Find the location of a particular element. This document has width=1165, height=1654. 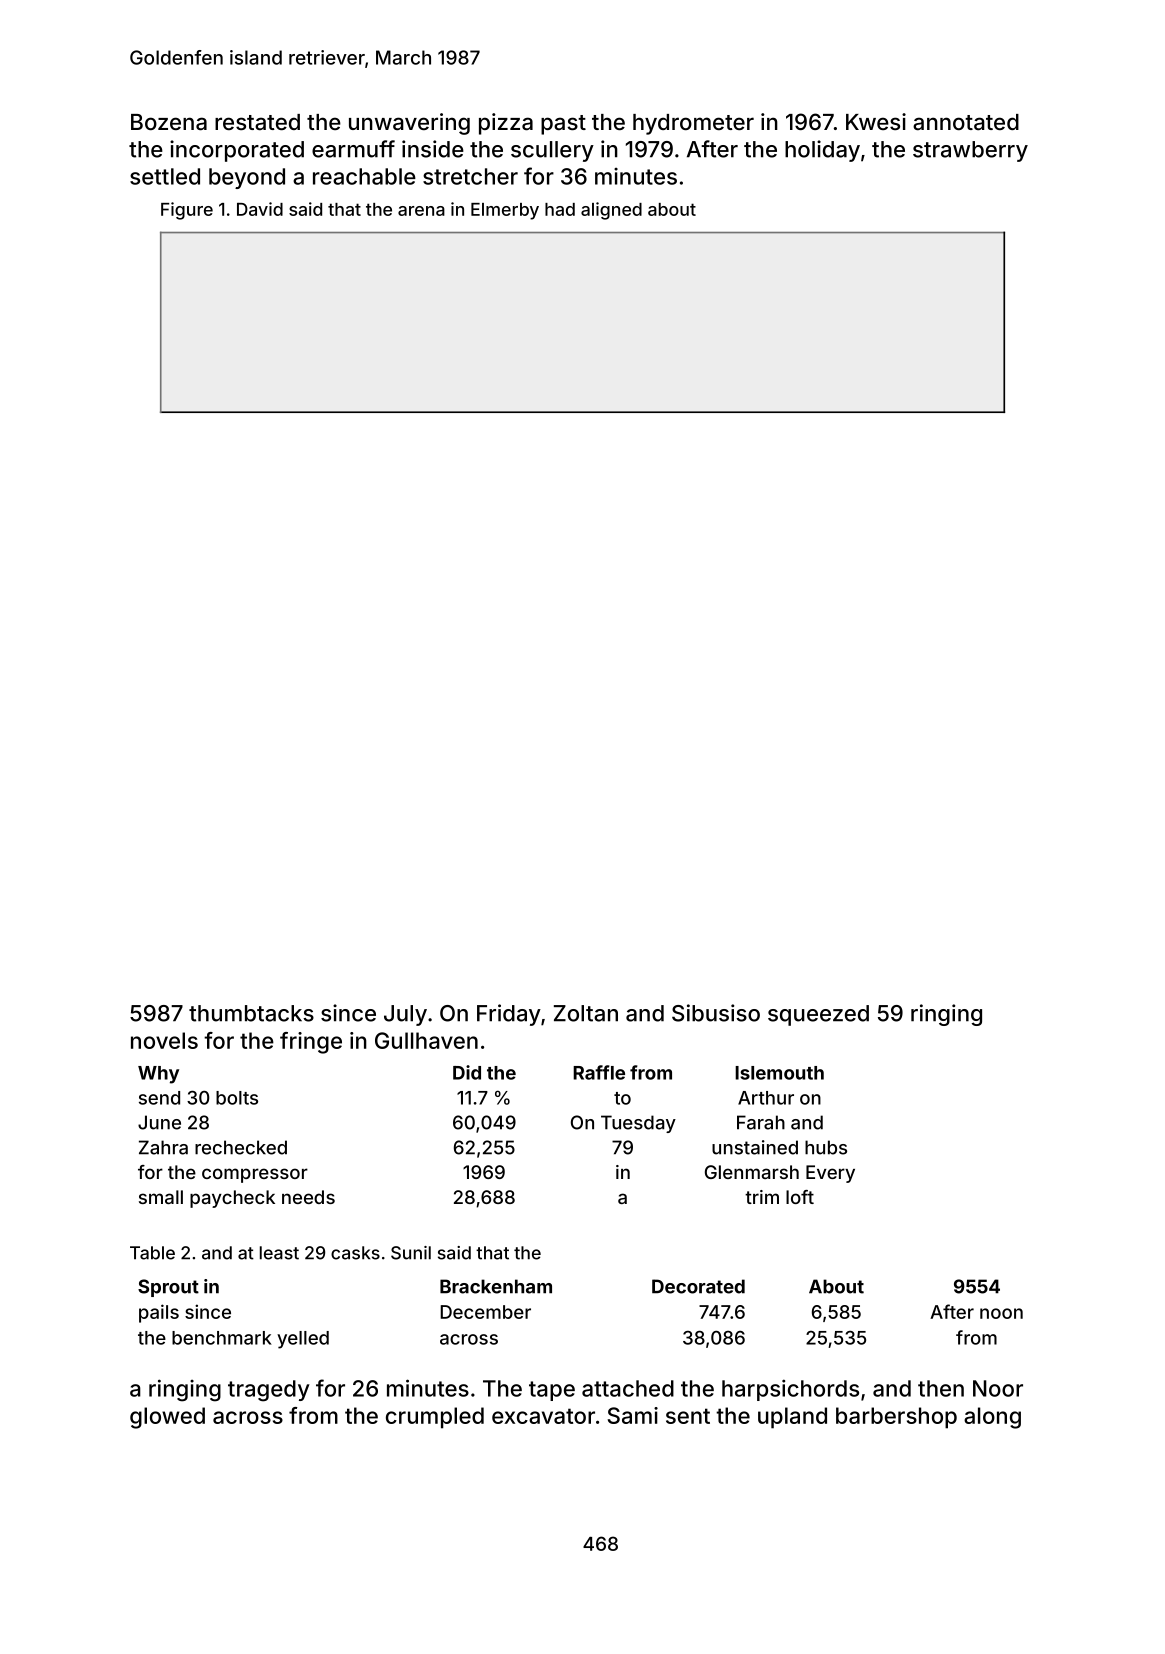

unwavering is located at coordinates (409, 124).
